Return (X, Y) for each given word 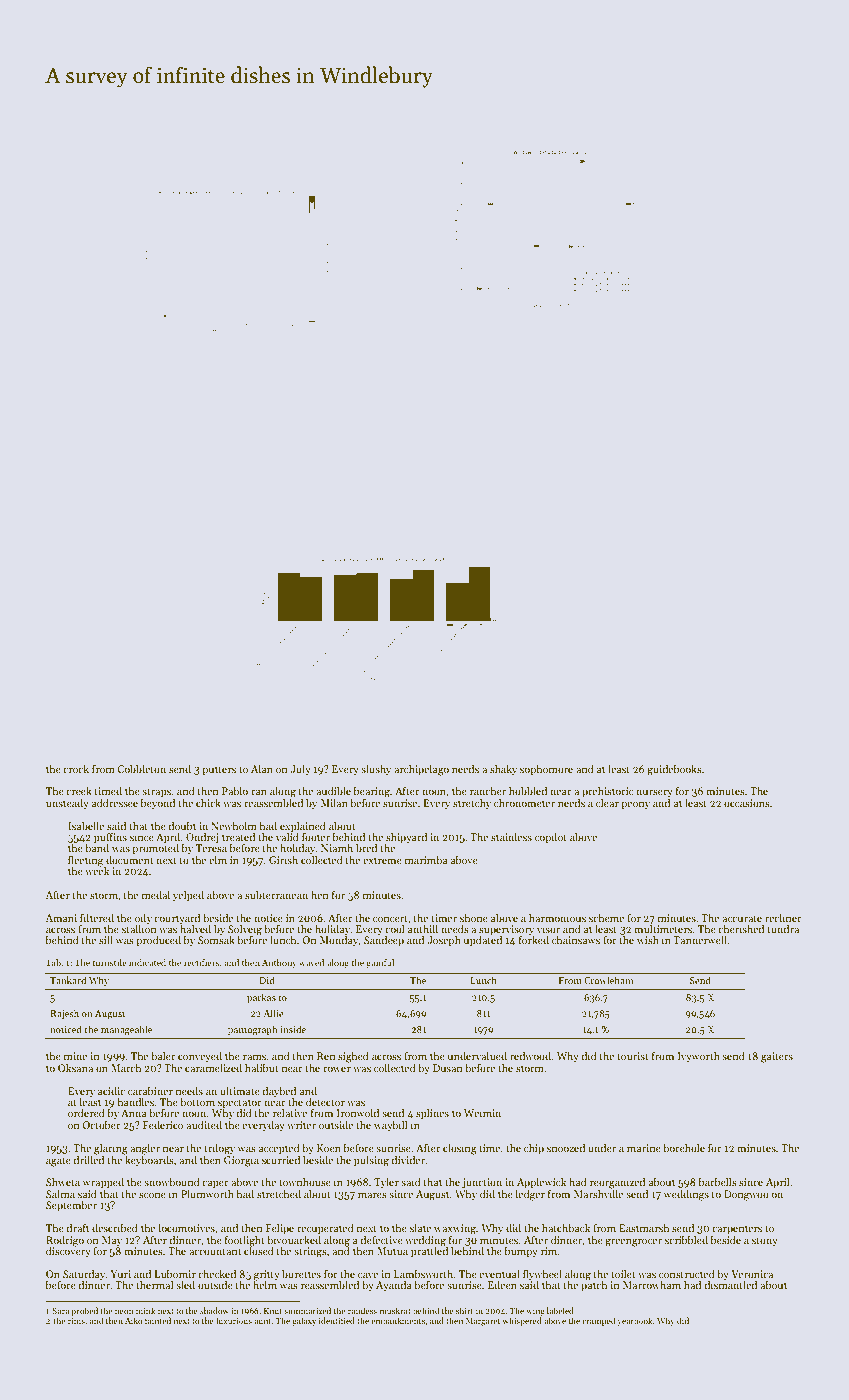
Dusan (448, 1068)
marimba (426, 860)
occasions (747, 803)
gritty (267, 1275)
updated (483, 941)
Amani (61, 918)
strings (310, 1252)
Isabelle (86, 826)
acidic (111, 1090)
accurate (742, 919)
